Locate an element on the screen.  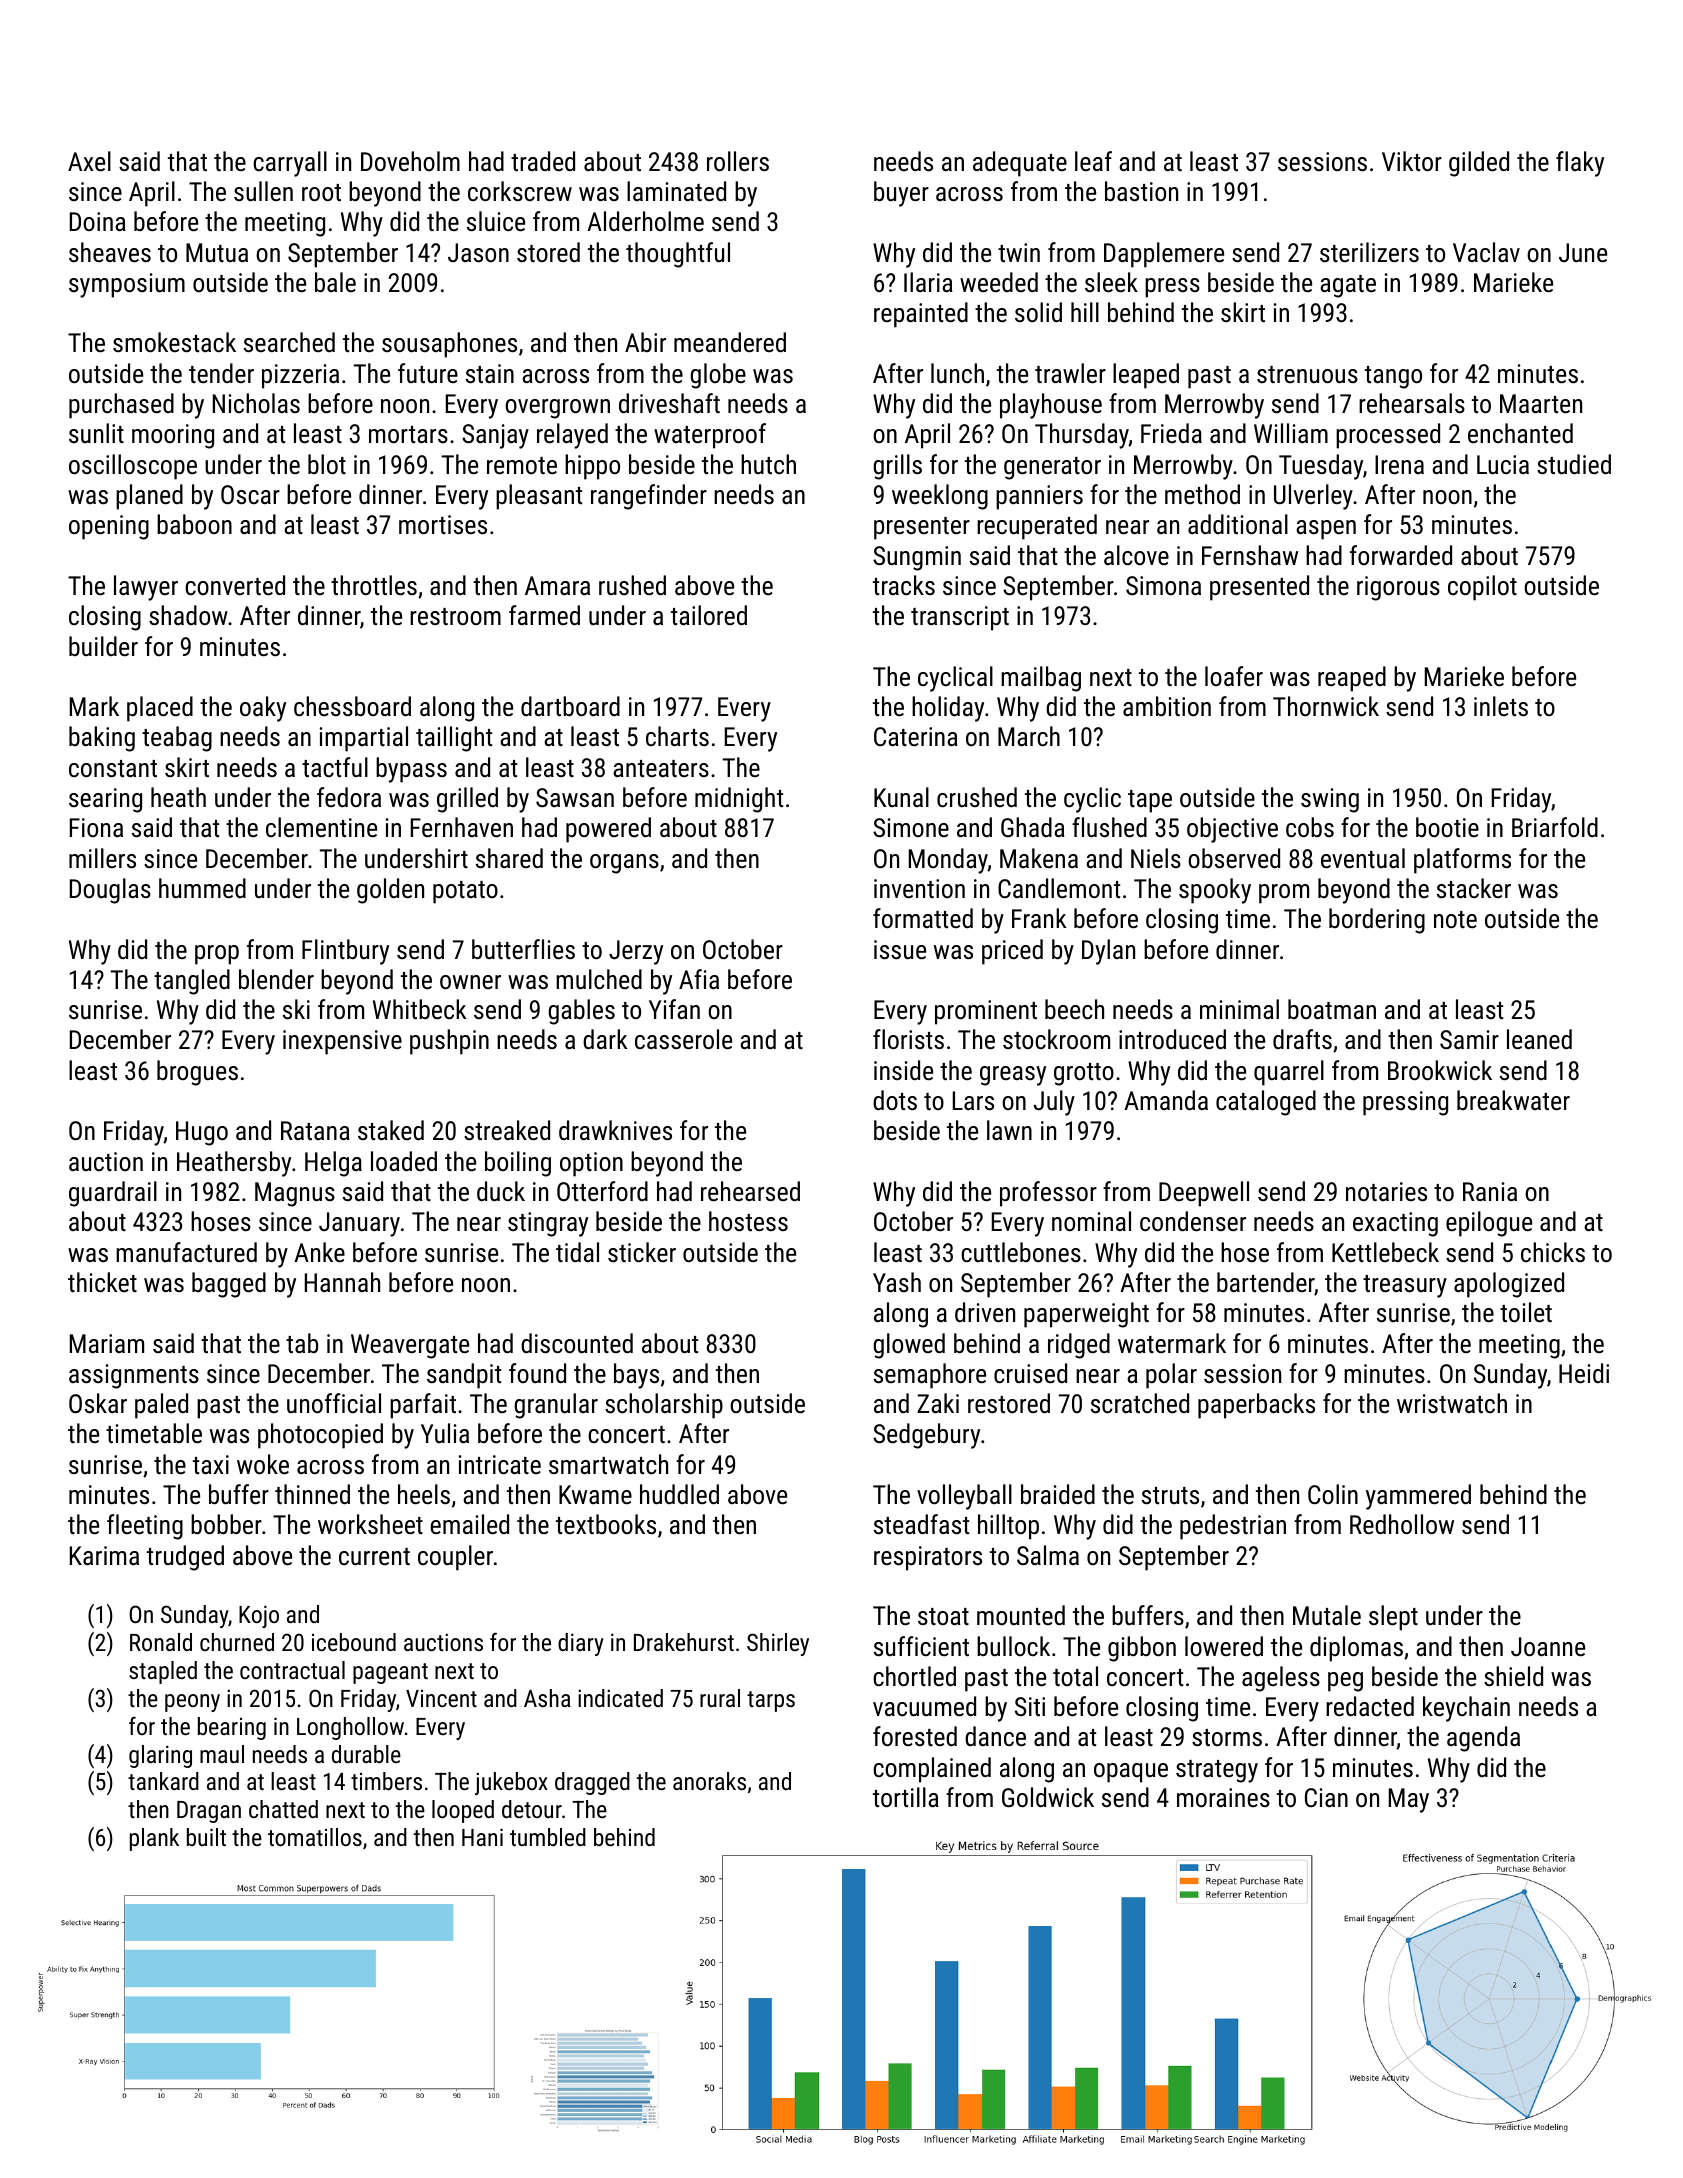
hippo is located at coordinates (592, 467).
